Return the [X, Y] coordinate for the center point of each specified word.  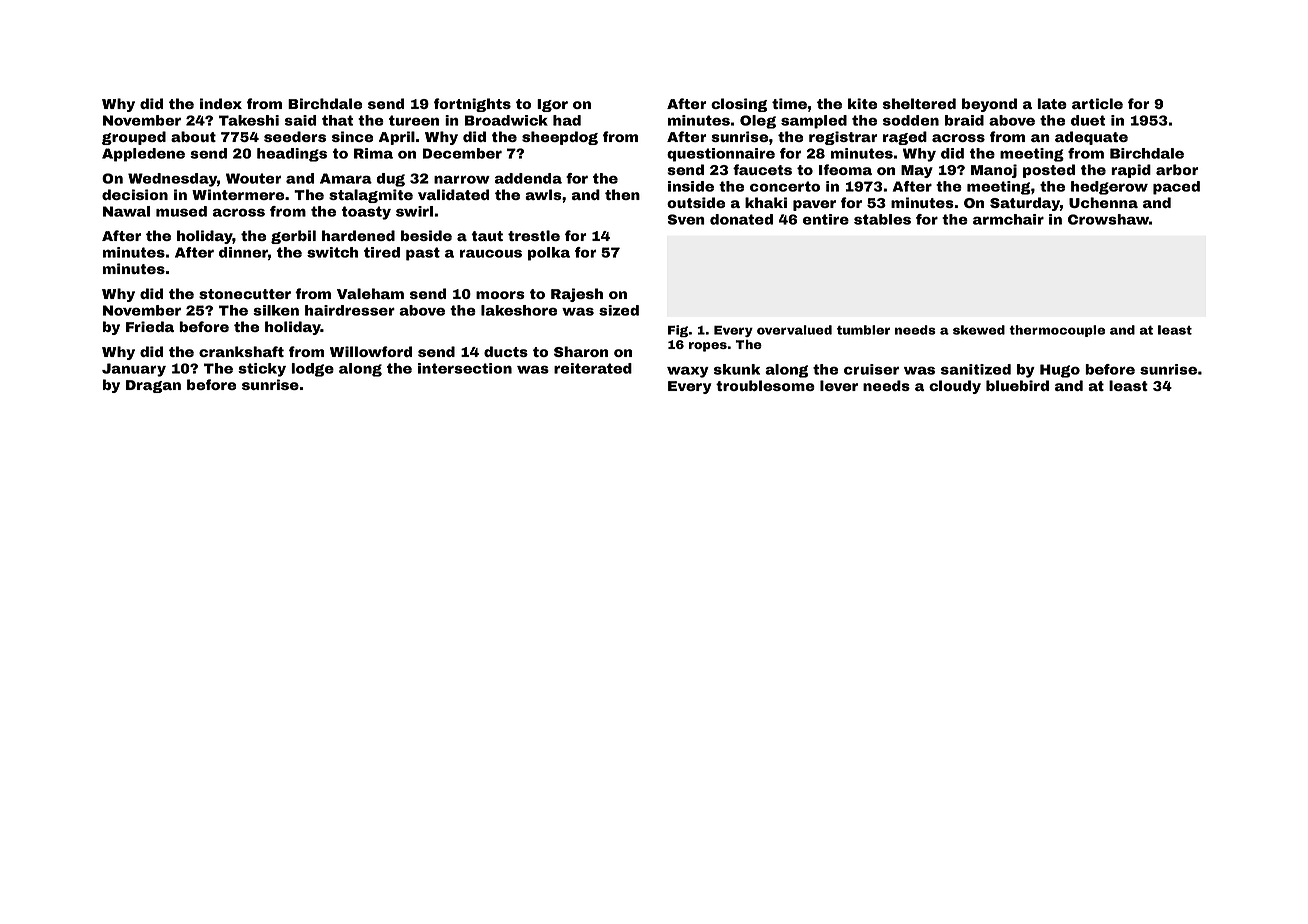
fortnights [472, 105]
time [789, 103]
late [1052, 103]
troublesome [765, 385]
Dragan [153, 386]
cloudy [955, 387]
